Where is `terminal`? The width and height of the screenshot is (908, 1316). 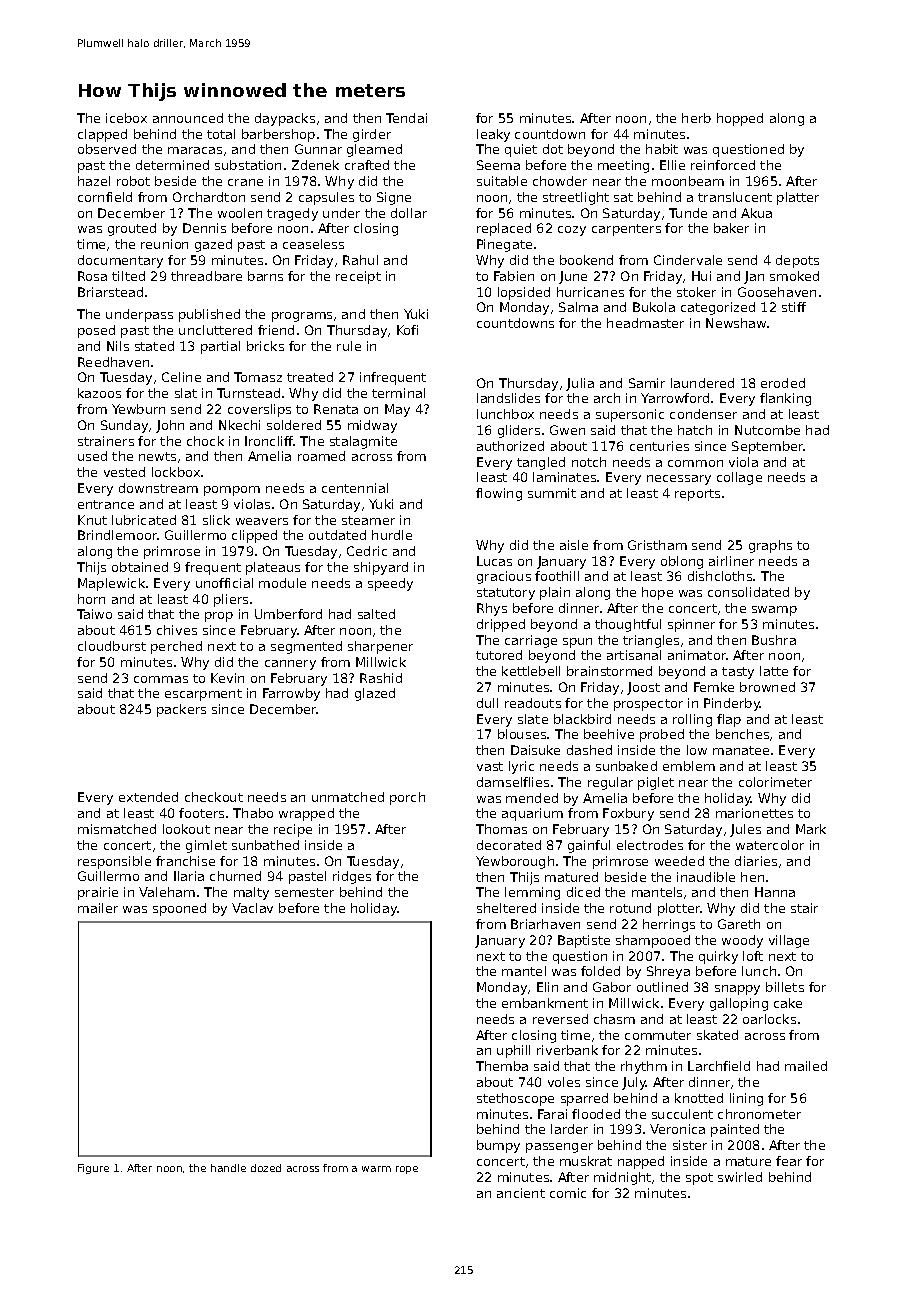 terminal is located at coordinates (398, 393).
